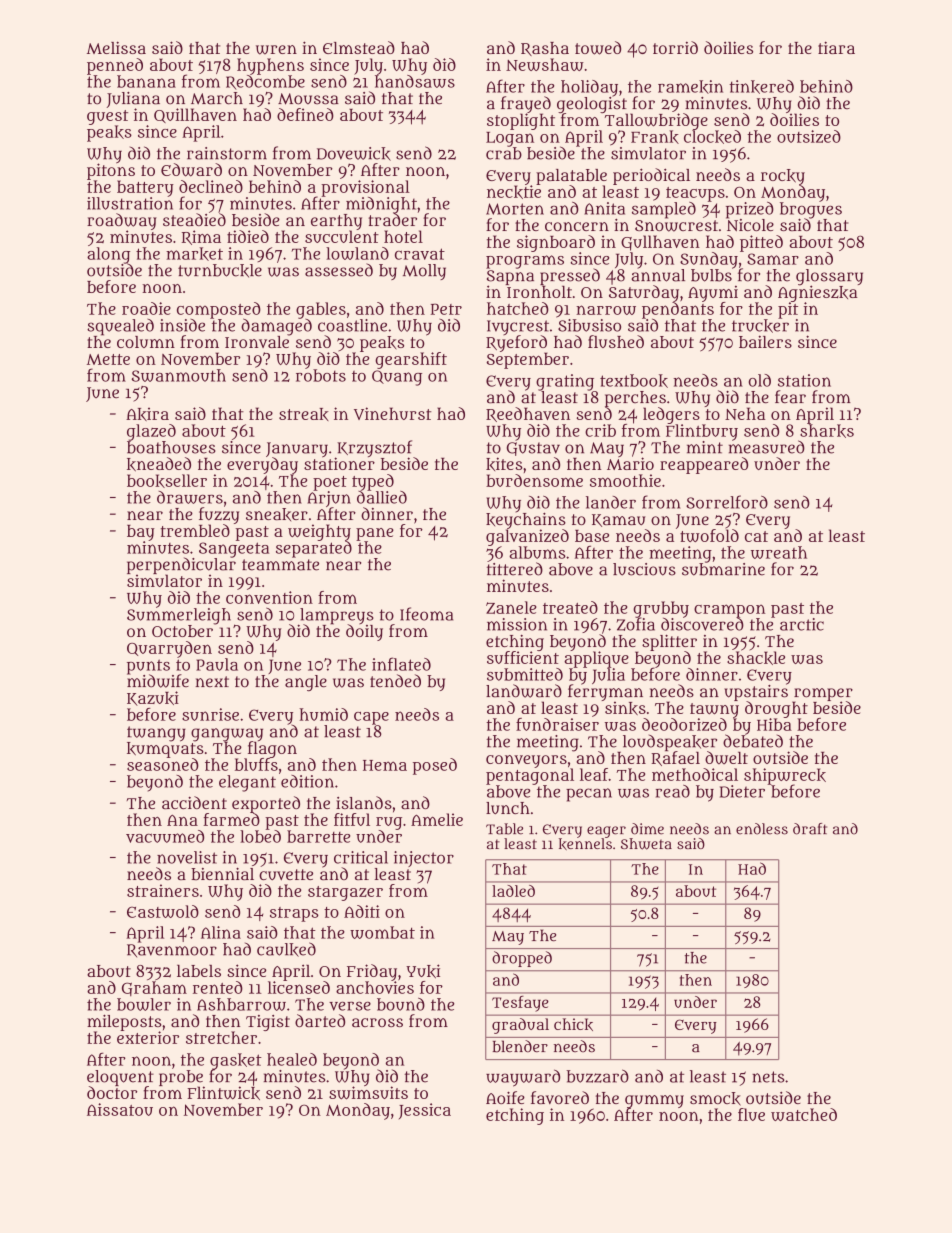 This screenshot has height=1233, width=952. Describe the element at coordinates (811, 210) in the screenshot. I see `brogues` at that location.
